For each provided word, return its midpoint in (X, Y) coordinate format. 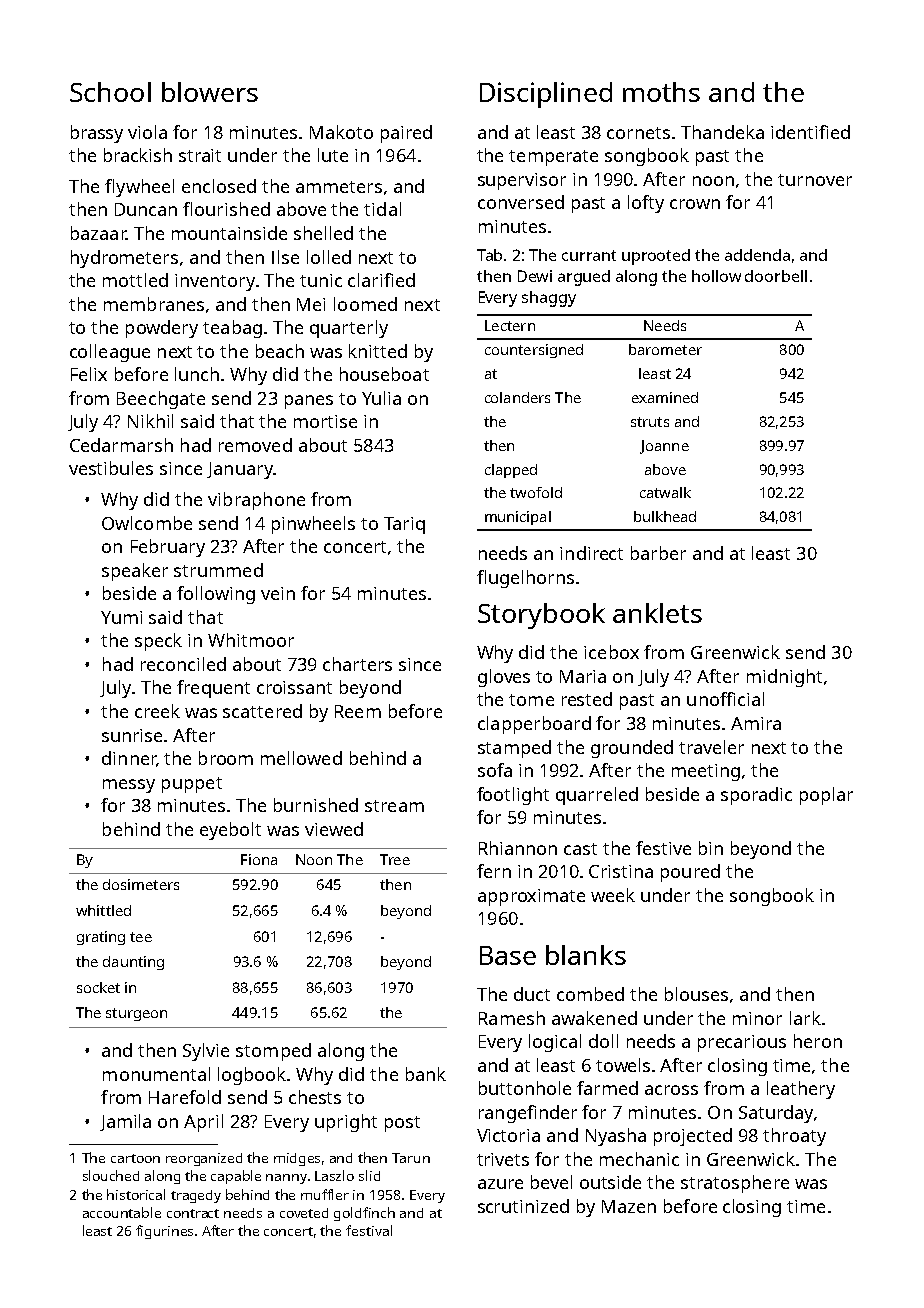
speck (158, 642)
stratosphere (735, 1184)
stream (394, 806)
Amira (756, 723)
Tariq (404, 525)
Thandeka (722, 132)
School (110, 92)
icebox (611, 652)
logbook (253, 1076)
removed (255, 445)
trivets (503, 1159)
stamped (514, 749)
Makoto (341, 132)
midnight (784, 678)
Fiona (259, 859)
